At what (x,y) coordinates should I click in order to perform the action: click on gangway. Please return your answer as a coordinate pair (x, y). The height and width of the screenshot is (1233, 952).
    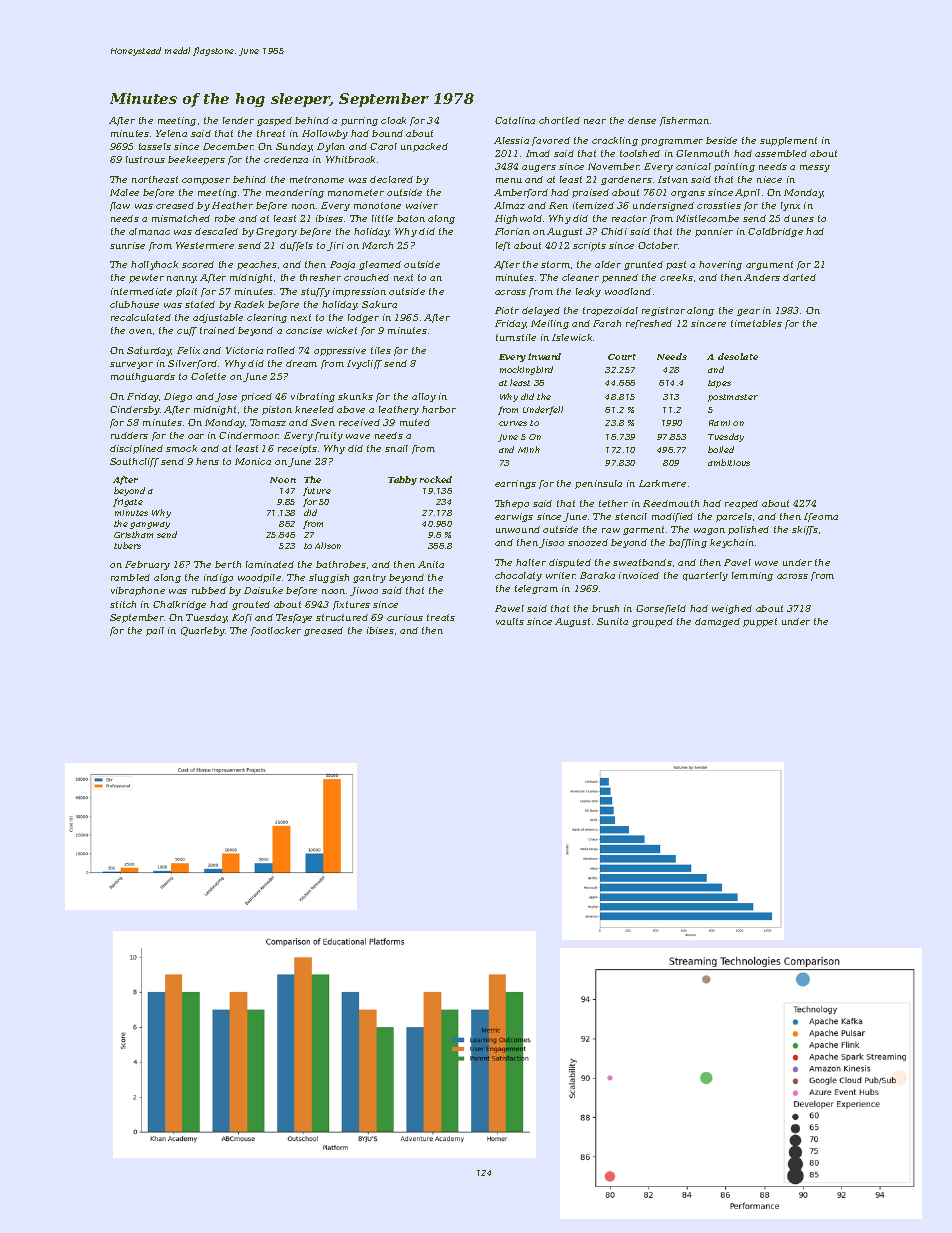
    Looking at the image, I should click on (150, 525).
